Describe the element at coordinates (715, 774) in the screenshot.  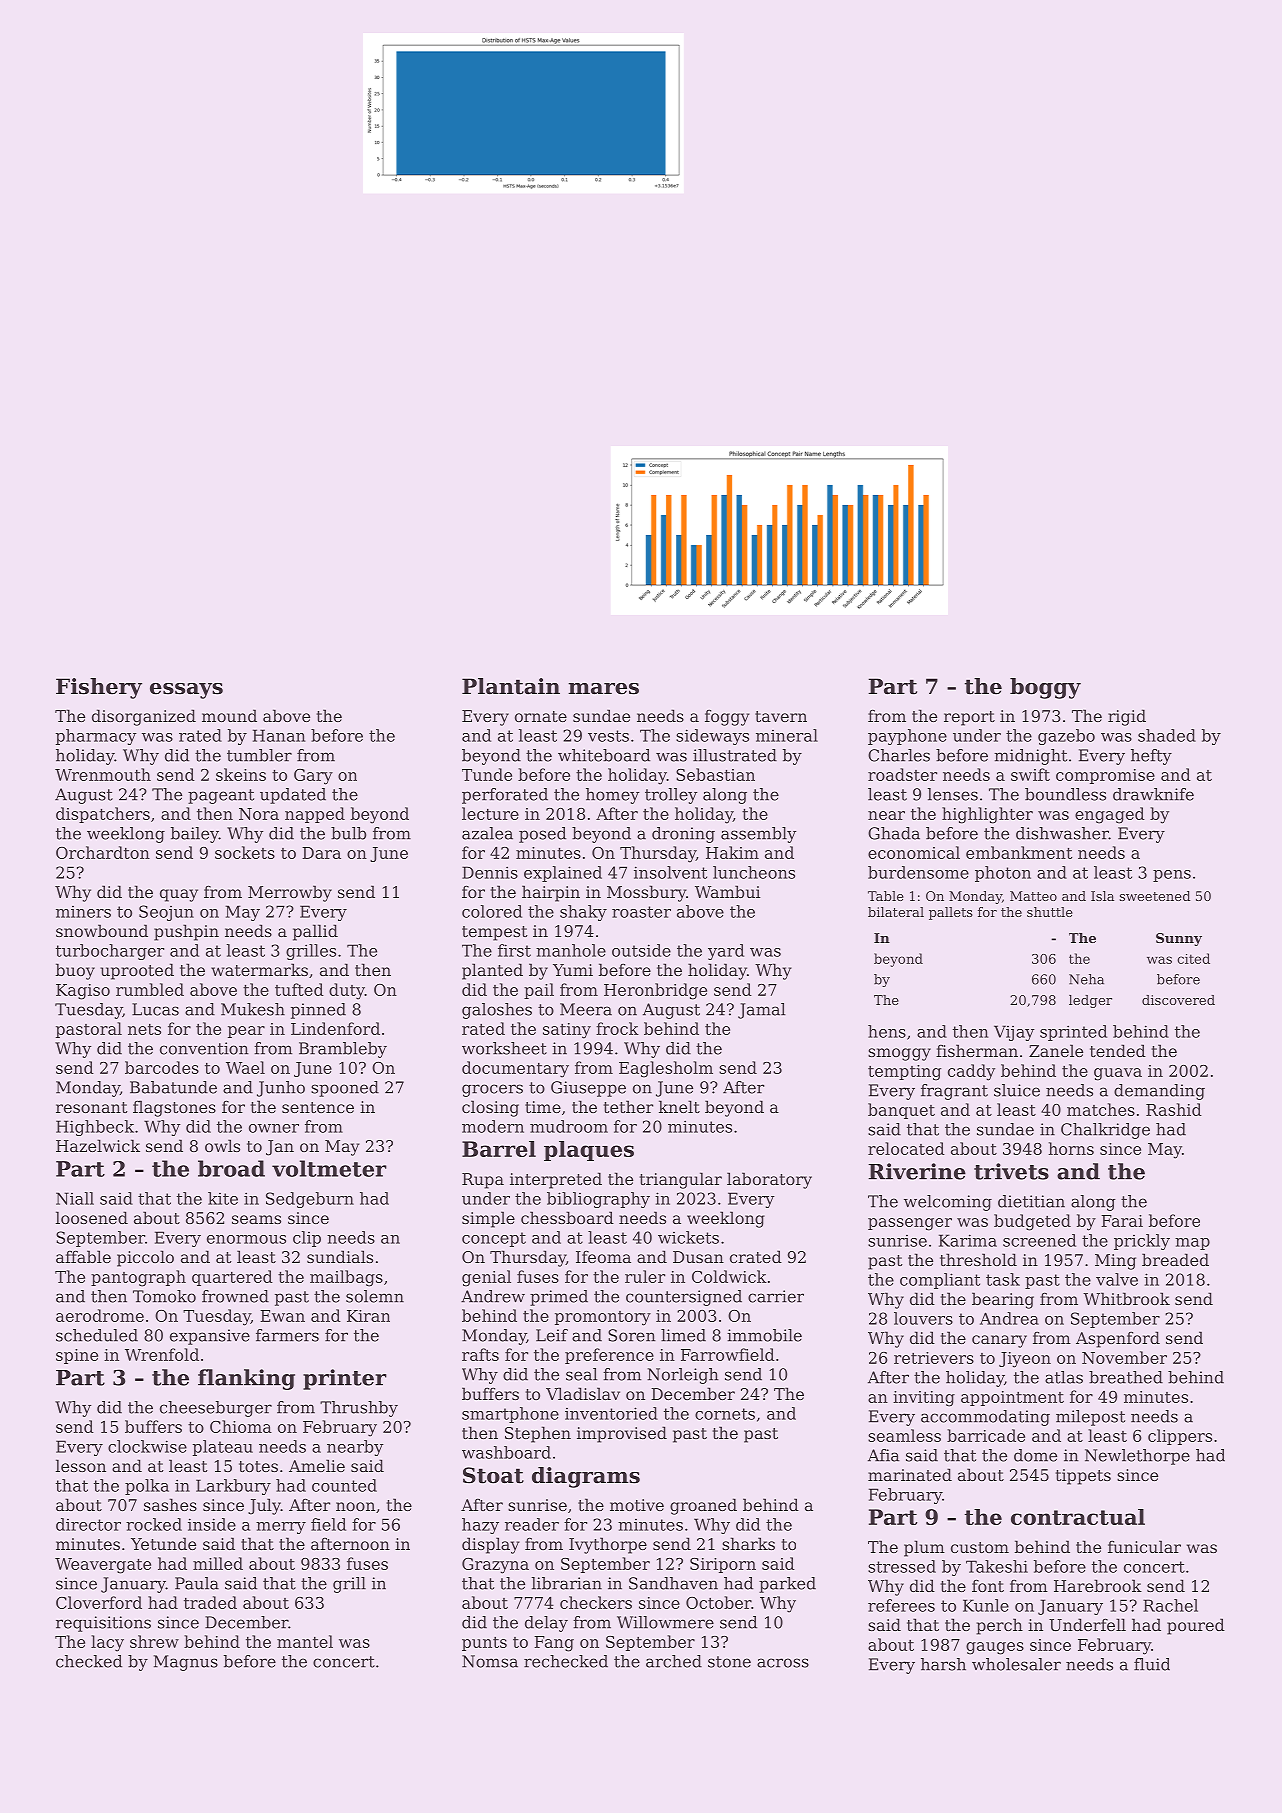
I see `Sebastian` at that location.
